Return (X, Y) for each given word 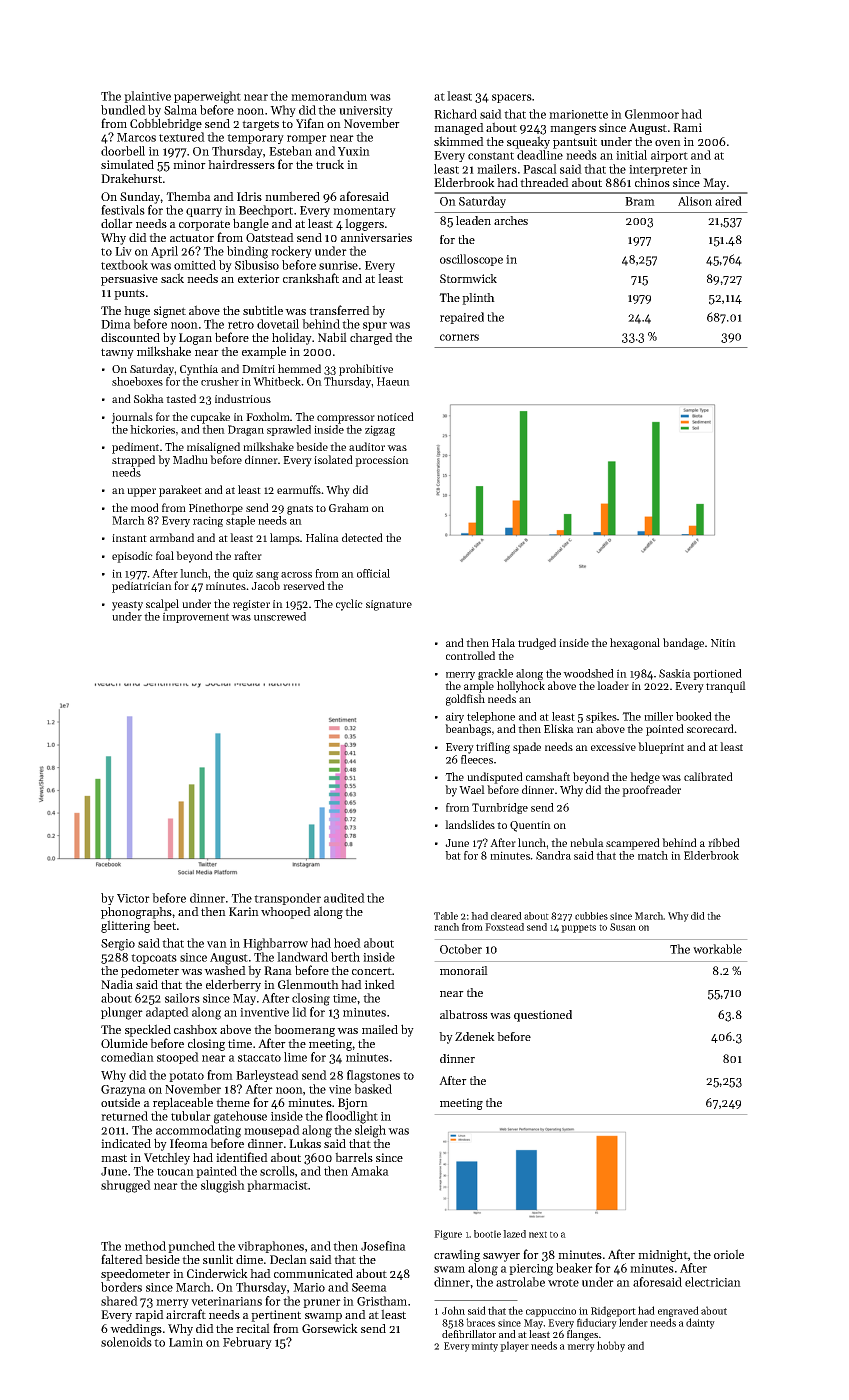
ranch (446, 927)
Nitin (723, 643)
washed (225, 970)
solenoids (126, 1342)
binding (247, 252)
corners (459, 337)
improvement (196, 617)
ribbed (724, 842)
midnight (663, 1256)
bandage (683, 644)
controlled (470, 655)
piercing (531, 1270)
